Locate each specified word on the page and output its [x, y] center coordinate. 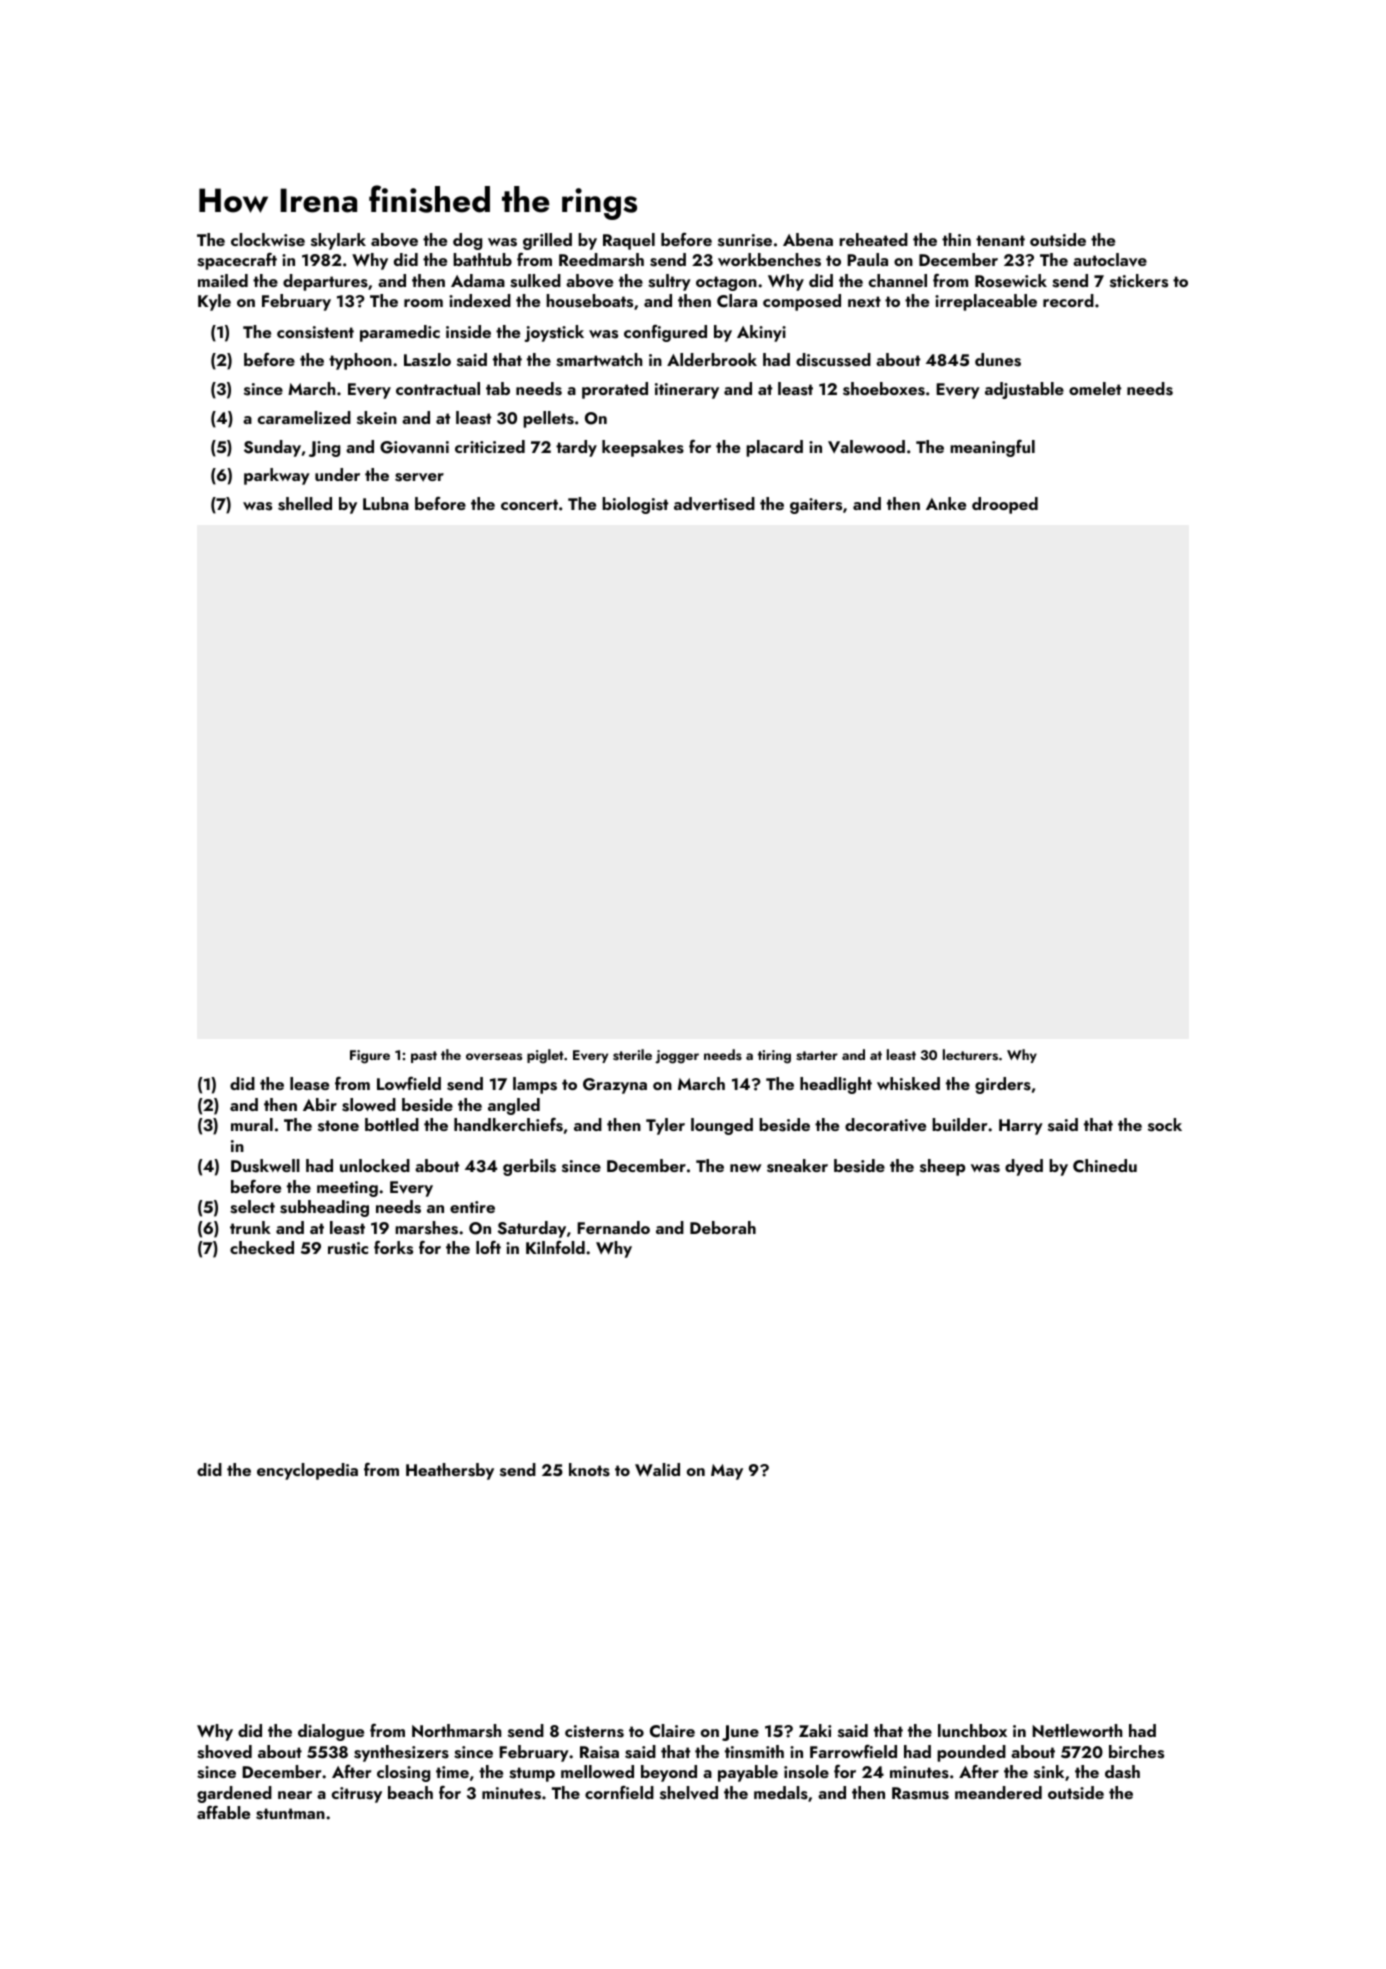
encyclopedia [307, 1471]
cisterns [594, 1731]
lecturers [970, 1055]
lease [309, 1084]
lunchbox [972, 1730]
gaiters [816, 506]
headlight [836, 1085]
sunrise [745, 240]
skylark [338, 241]
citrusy [357, 1795]
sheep [942, 1167]
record [1068, 300]
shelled [305, 504]
